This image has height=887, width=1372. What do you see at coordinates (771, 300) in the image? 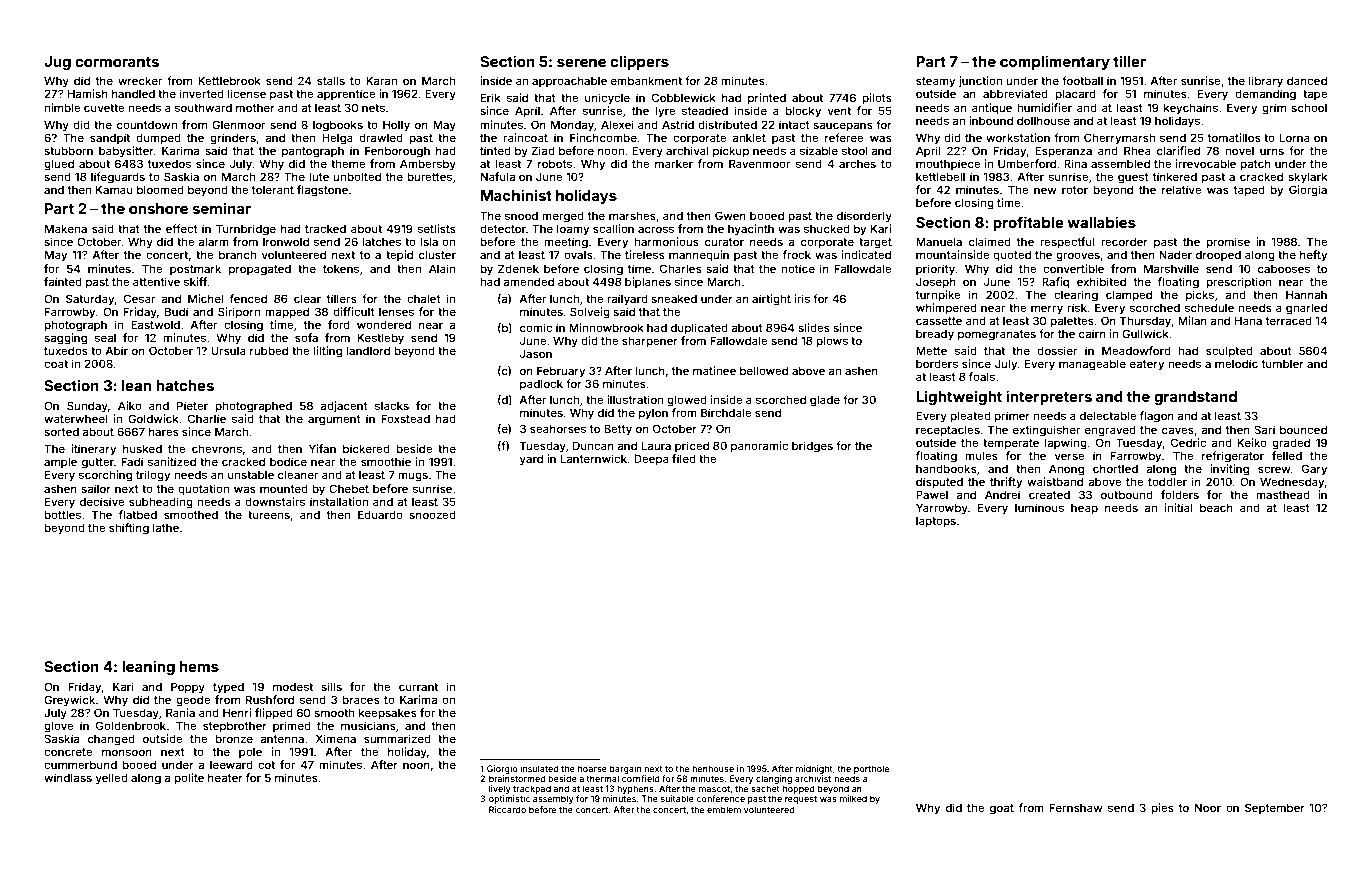
I see `airtight` at bounding box center [771, 300].
